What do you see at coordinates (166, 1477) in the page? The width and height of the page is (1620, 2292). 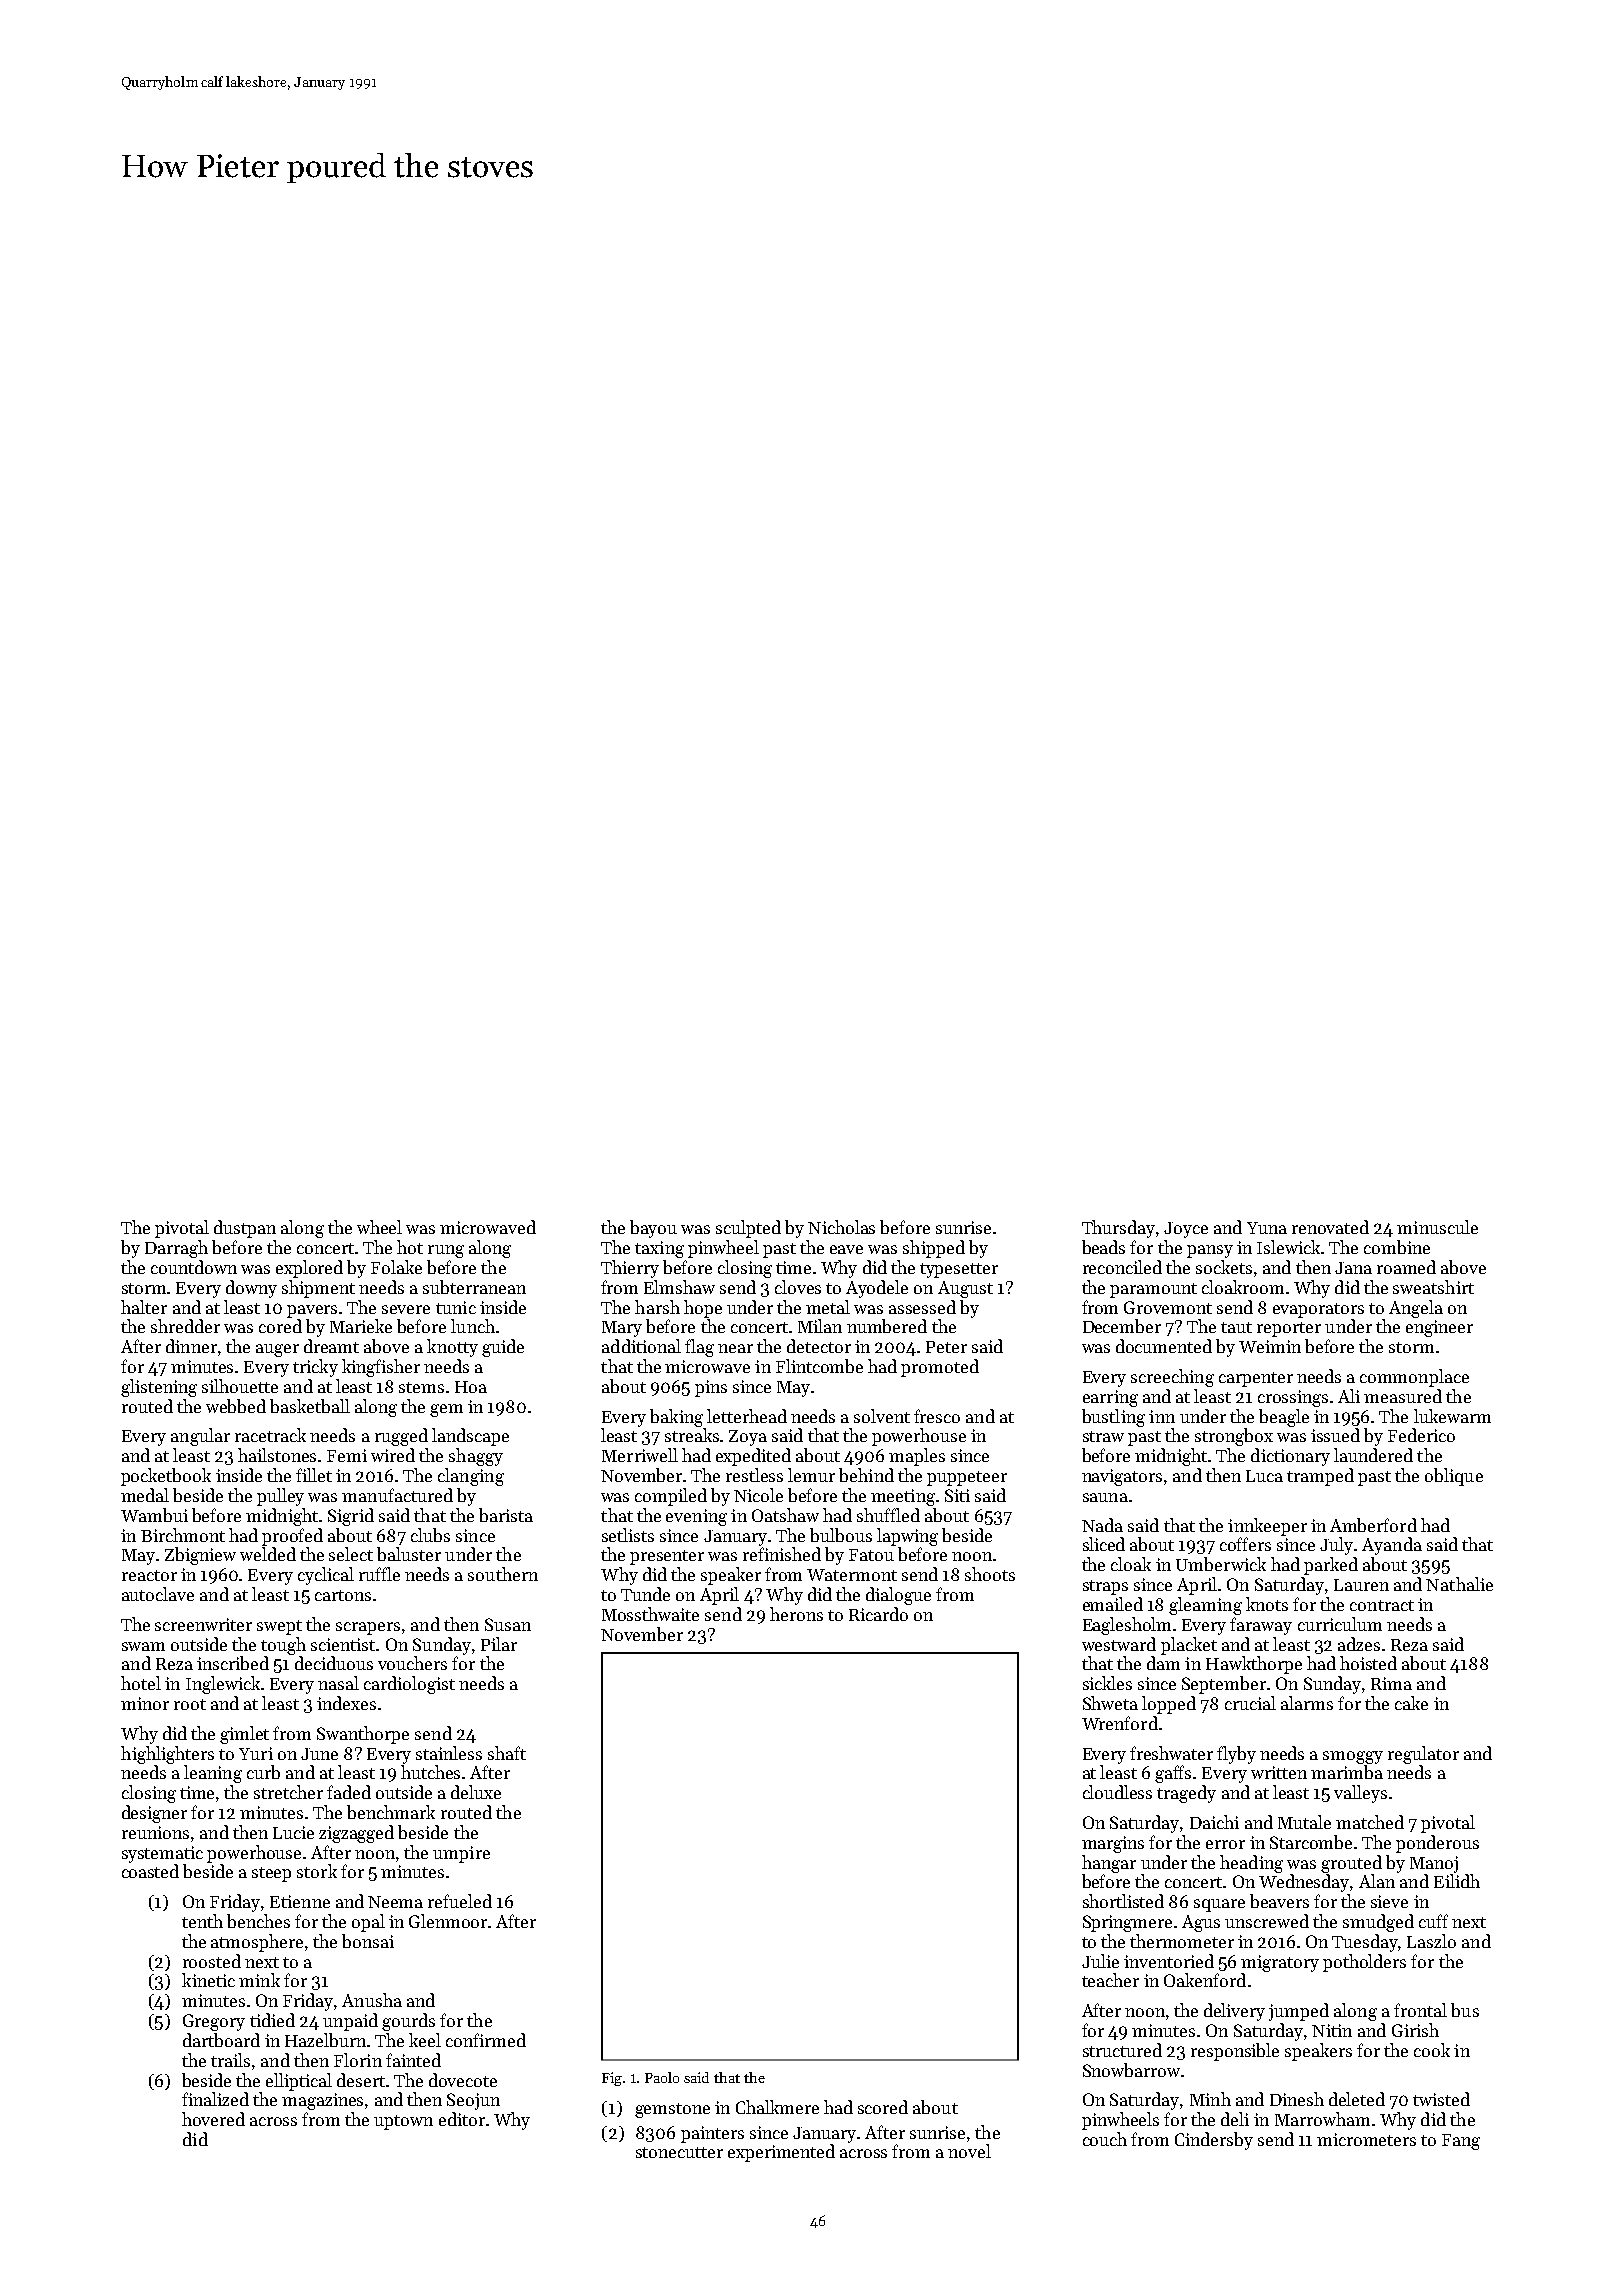 I see `pocketbook` at bounding box center [166, 1477].
